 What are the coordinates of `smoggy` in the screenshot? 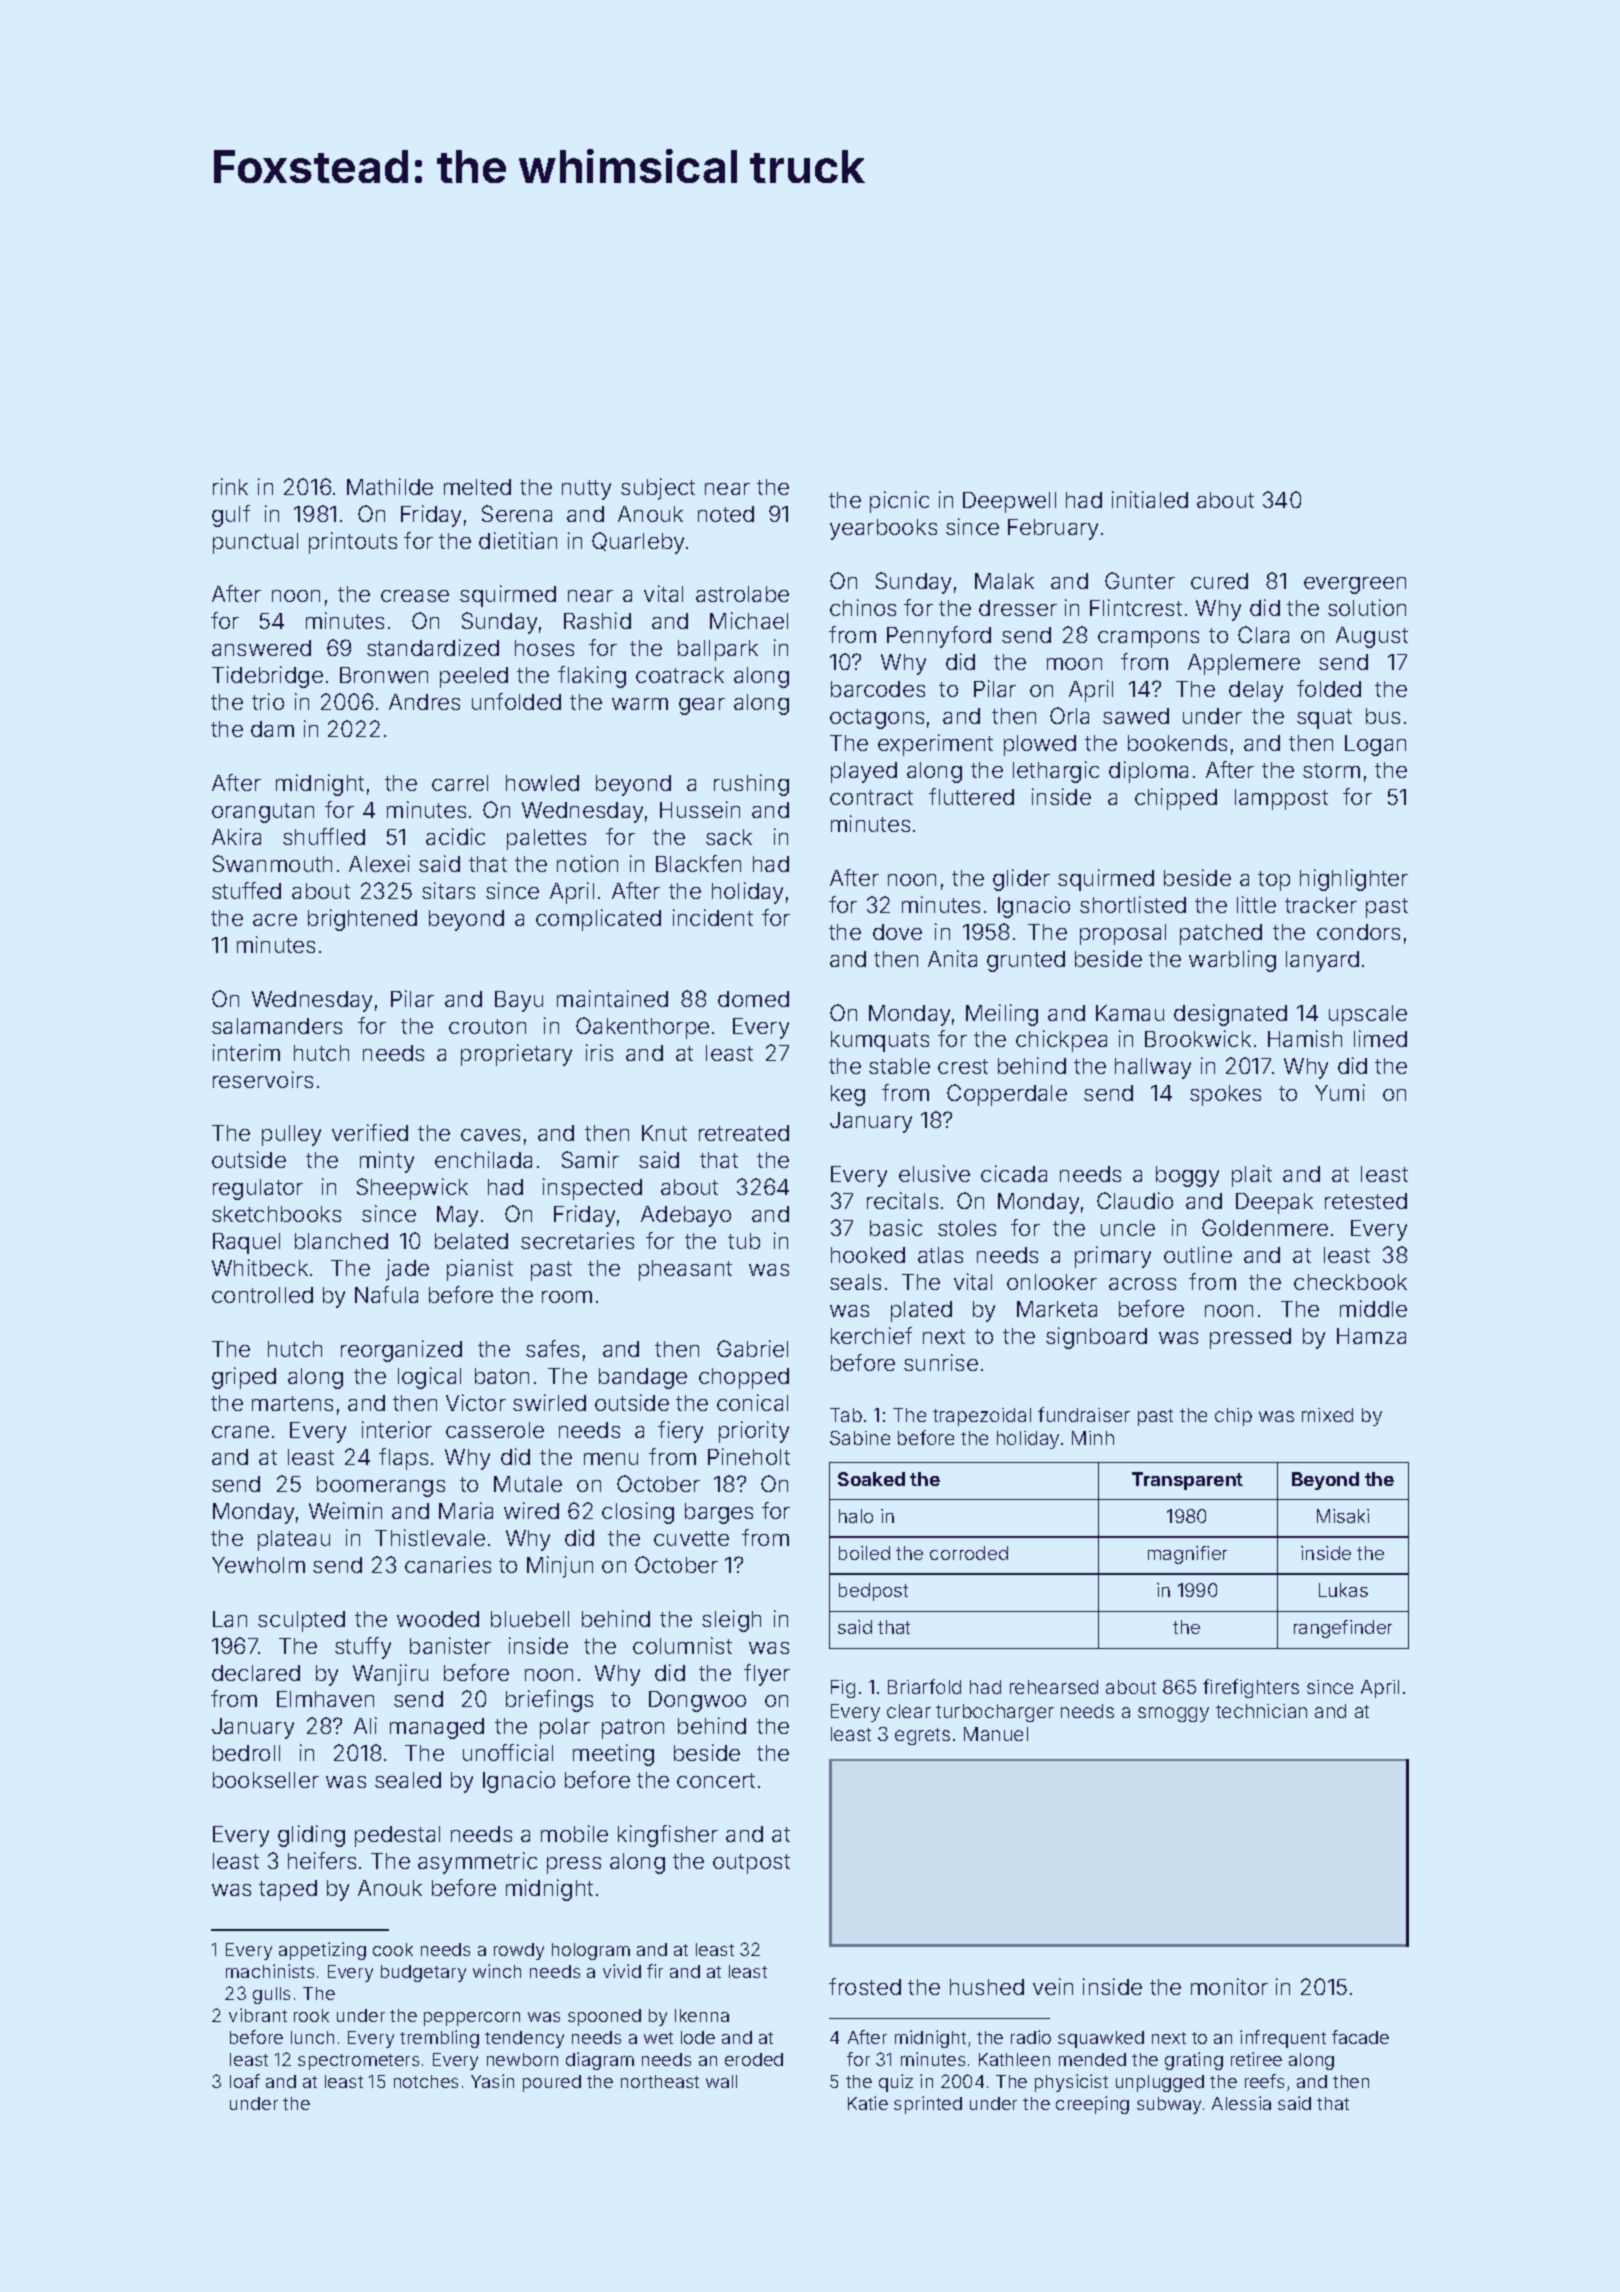 It's located at (1173, 1714).
